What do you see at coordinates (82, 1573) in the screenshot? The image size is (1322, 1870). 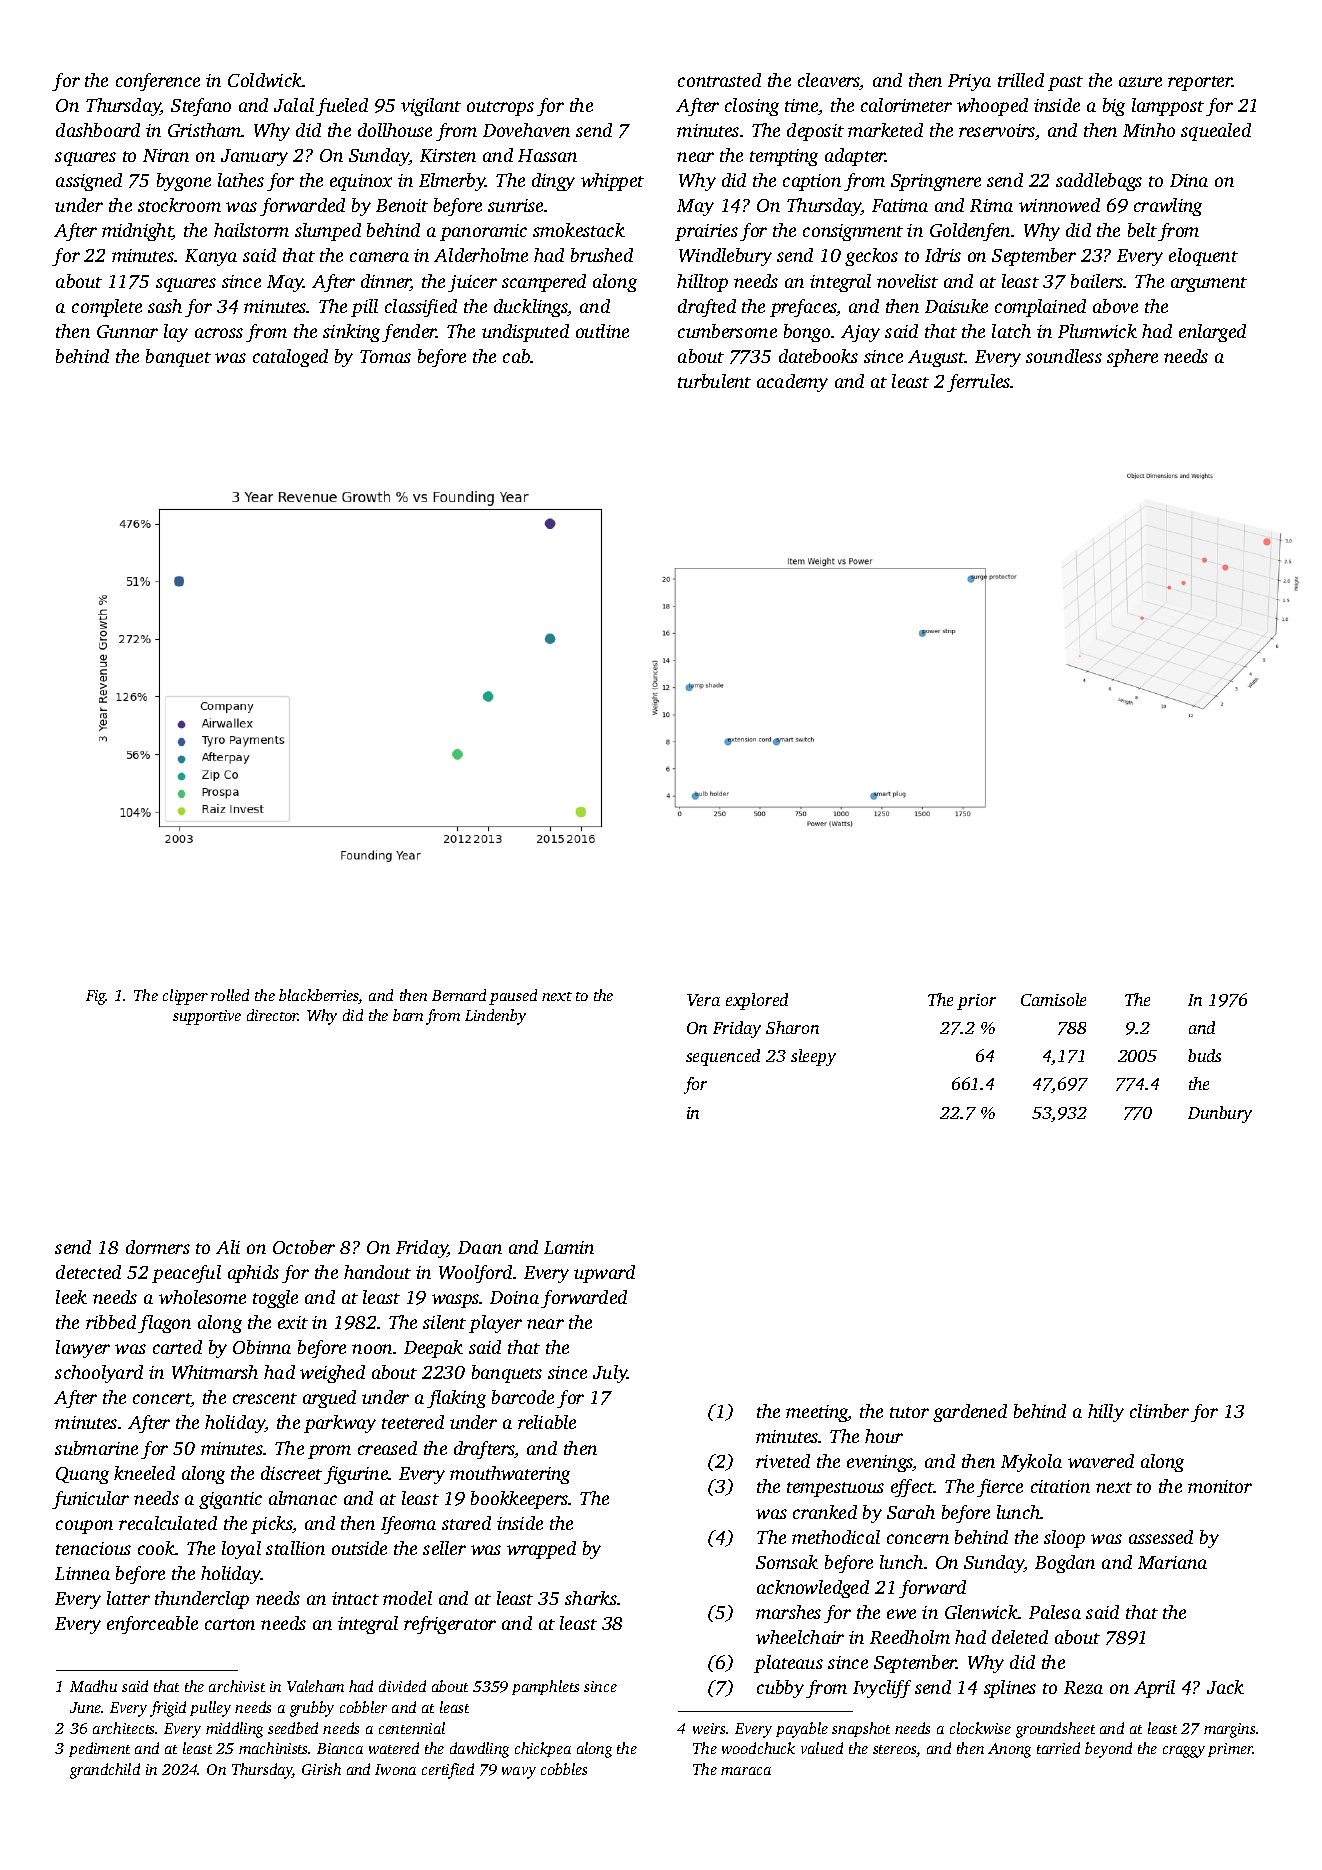 I see `Linnea` at bounding box center [82, 1573].
